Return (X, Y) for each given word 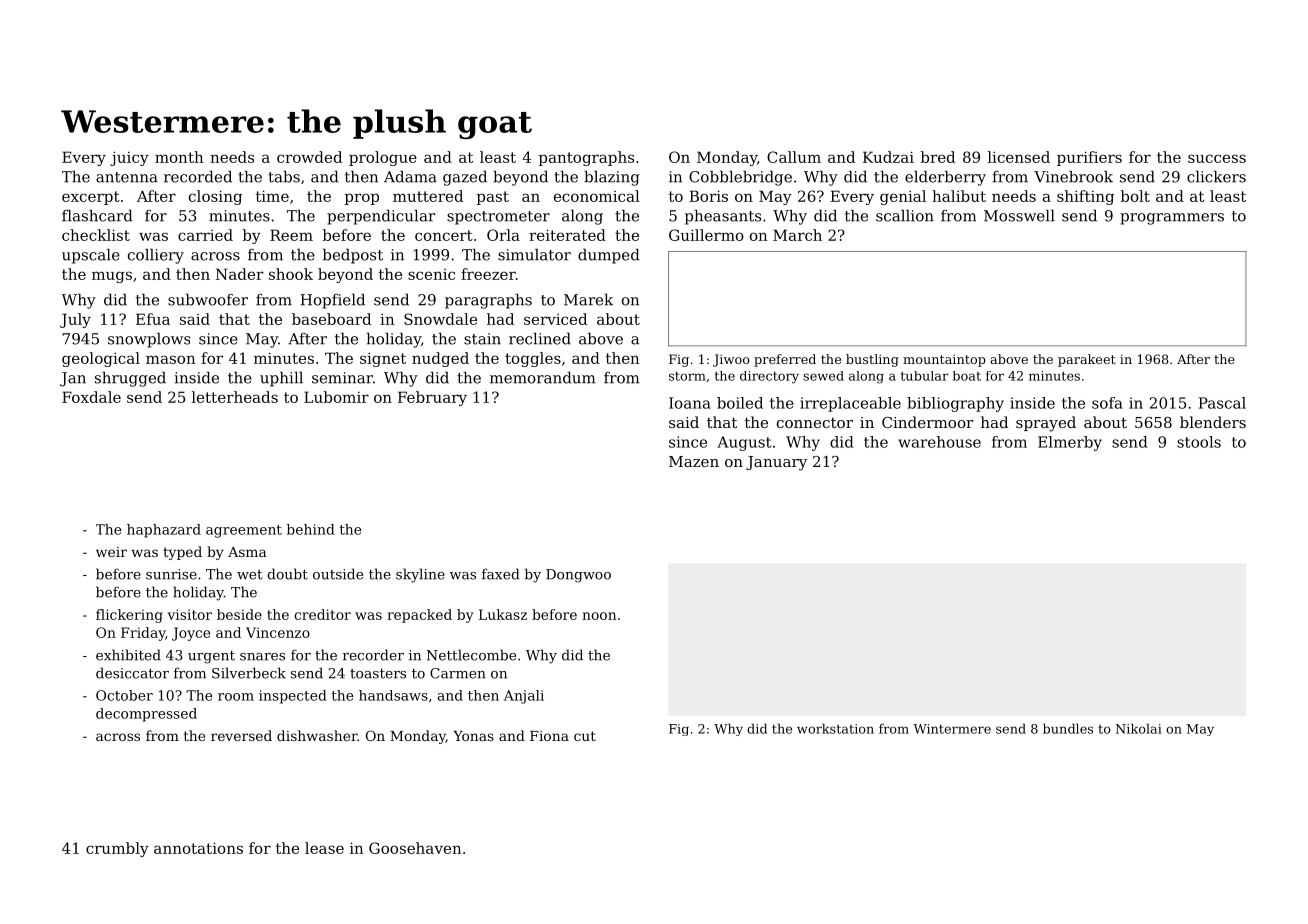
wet (249, 575)
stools (1199, 442)
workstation (835, 728)
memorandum (542, 377)
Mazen (694, 461)
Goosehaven (415, 848)
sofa (1107, 403)
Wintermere (952, 729)
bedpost (353, 256)
